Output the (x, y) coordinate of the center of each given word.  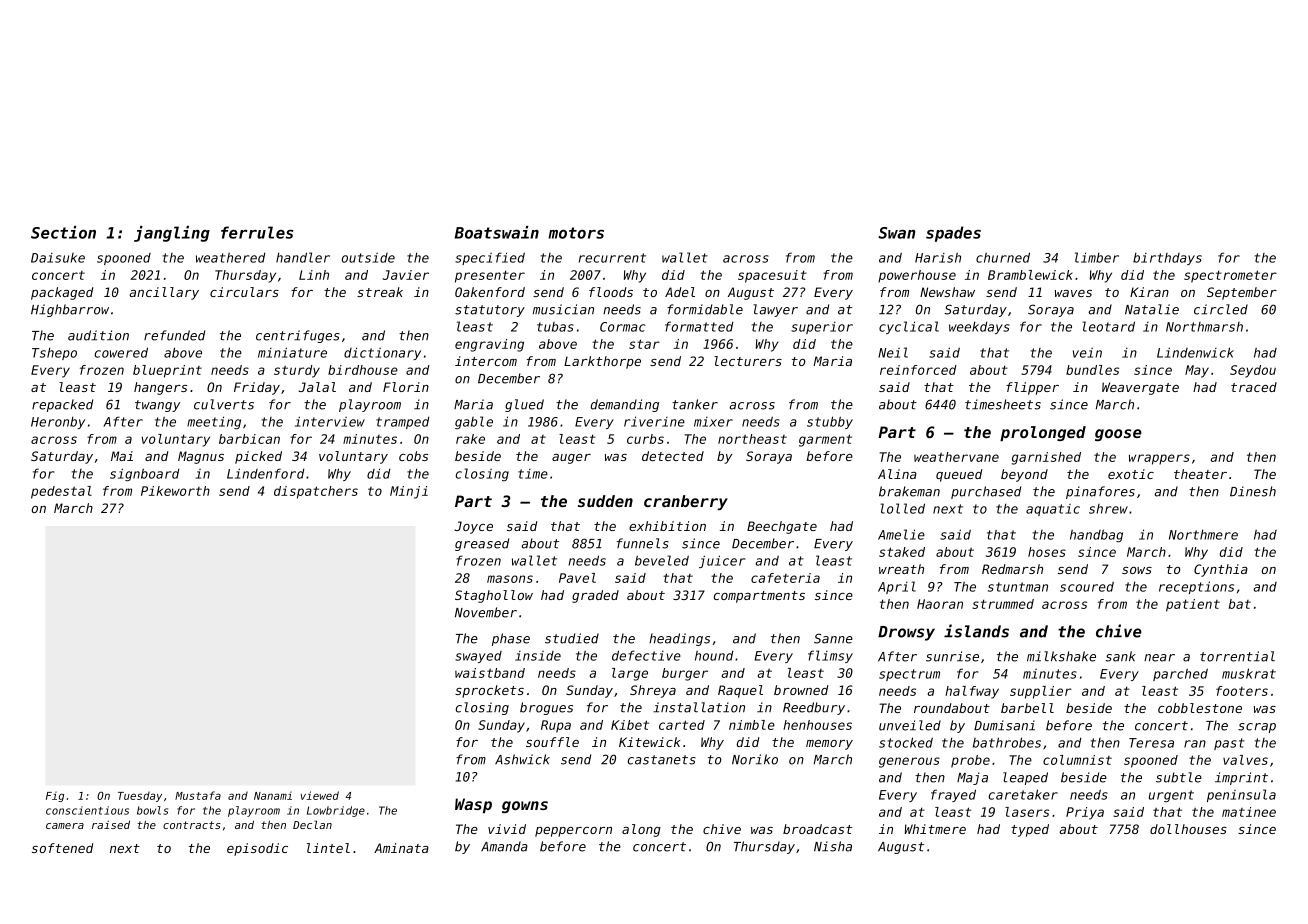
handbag (1096, 536)
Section (63, 232)
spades (953, 234)
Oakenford (490, 292)
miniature (292, 352)
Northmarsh (1204, 327)
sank (1121, 656)
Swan (897, 233)
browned (801, 690)
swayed (478, 657)
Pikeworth (175, 491)
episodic (257, 849)
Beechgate (782, 527)
